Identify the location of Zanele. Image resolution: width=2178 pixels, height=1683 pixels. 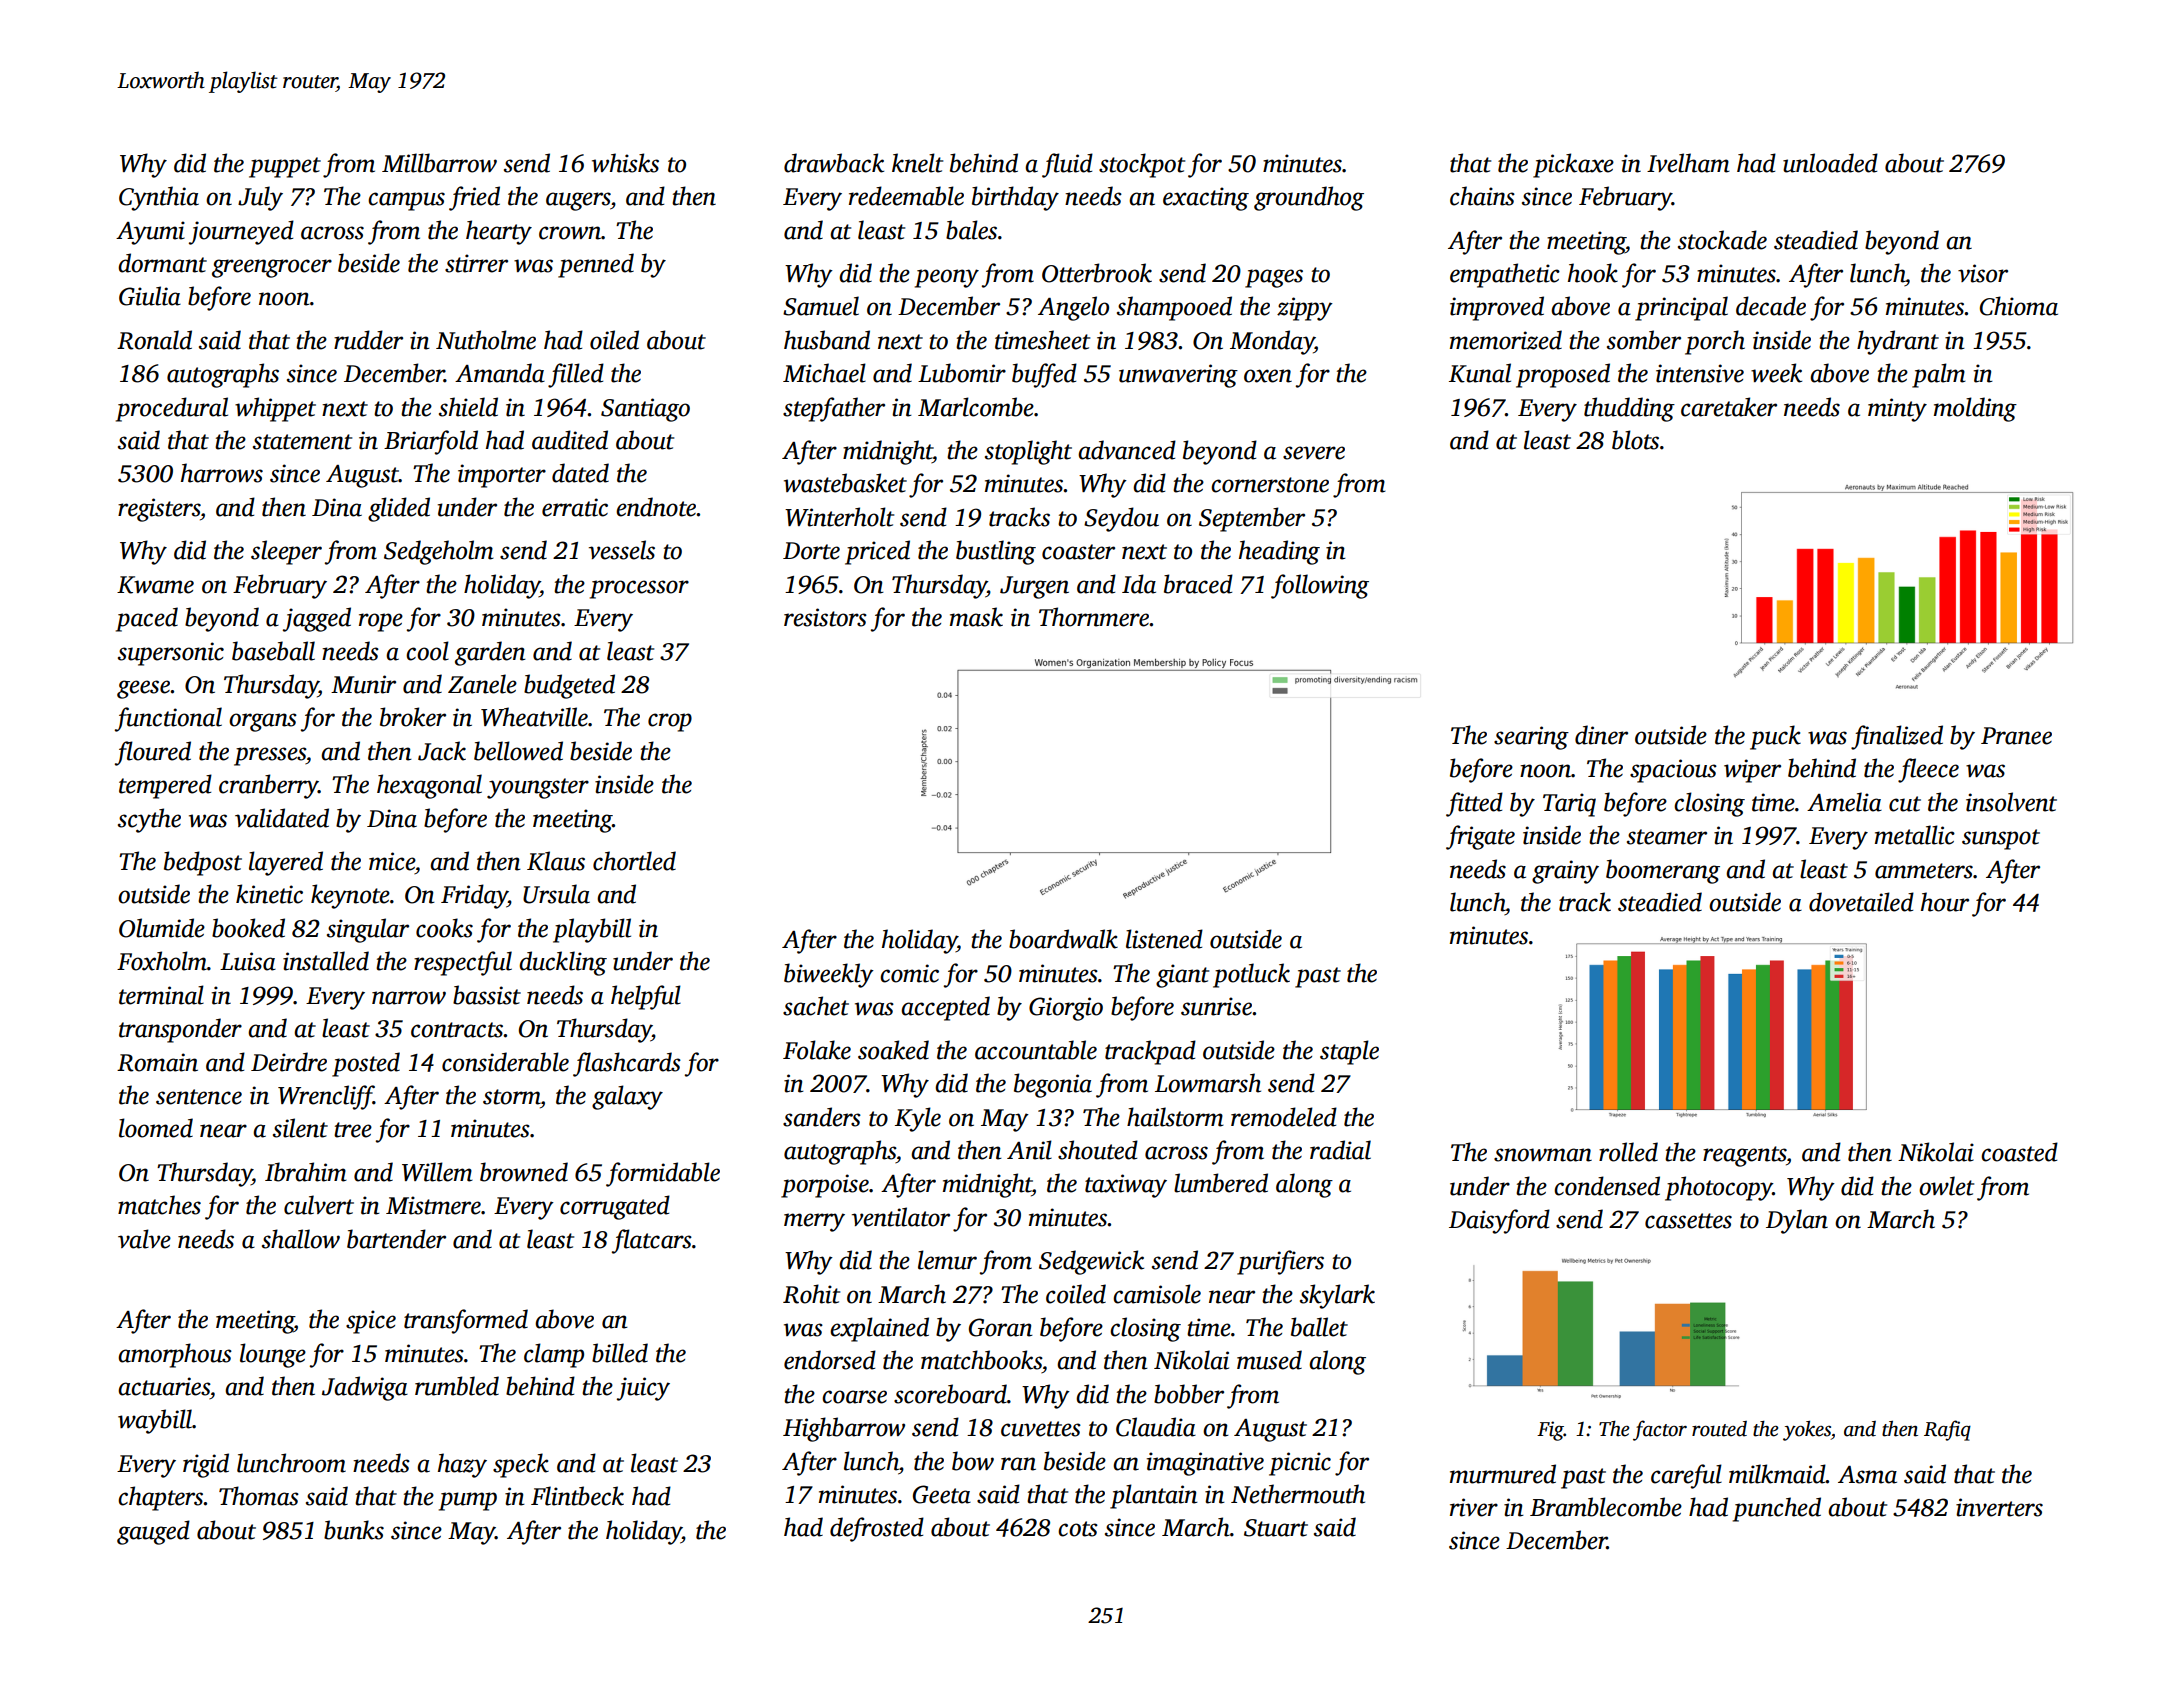
(482, 684).
